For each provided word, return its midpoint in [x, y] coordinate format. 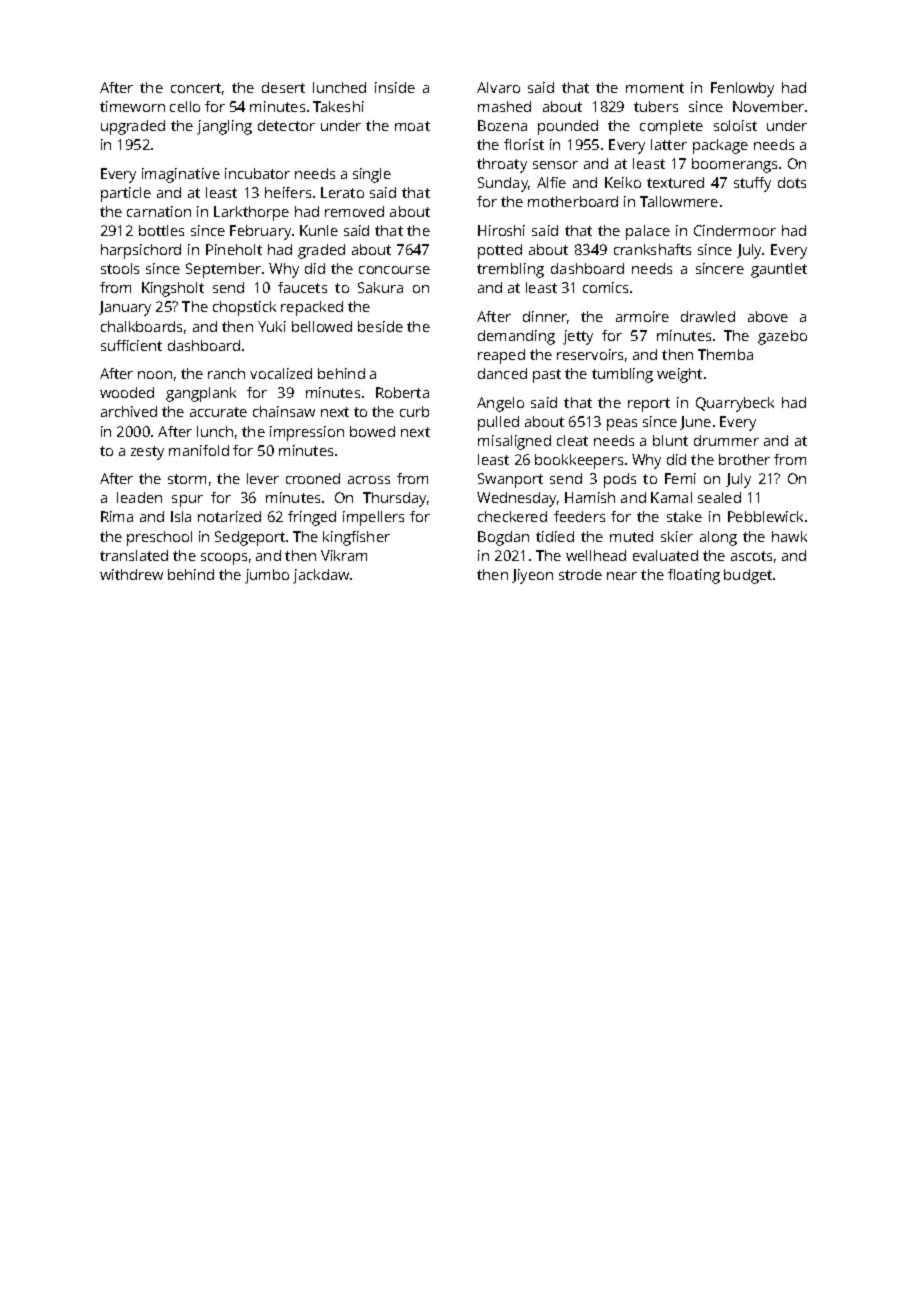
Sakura [380, 287]
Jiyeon [532, 576]
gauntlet [779, 270]
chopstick [244, 308]
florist [524, 144]
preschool [159, 538]
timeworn [132, 106]
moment [655, 88]
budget [748, 576]
